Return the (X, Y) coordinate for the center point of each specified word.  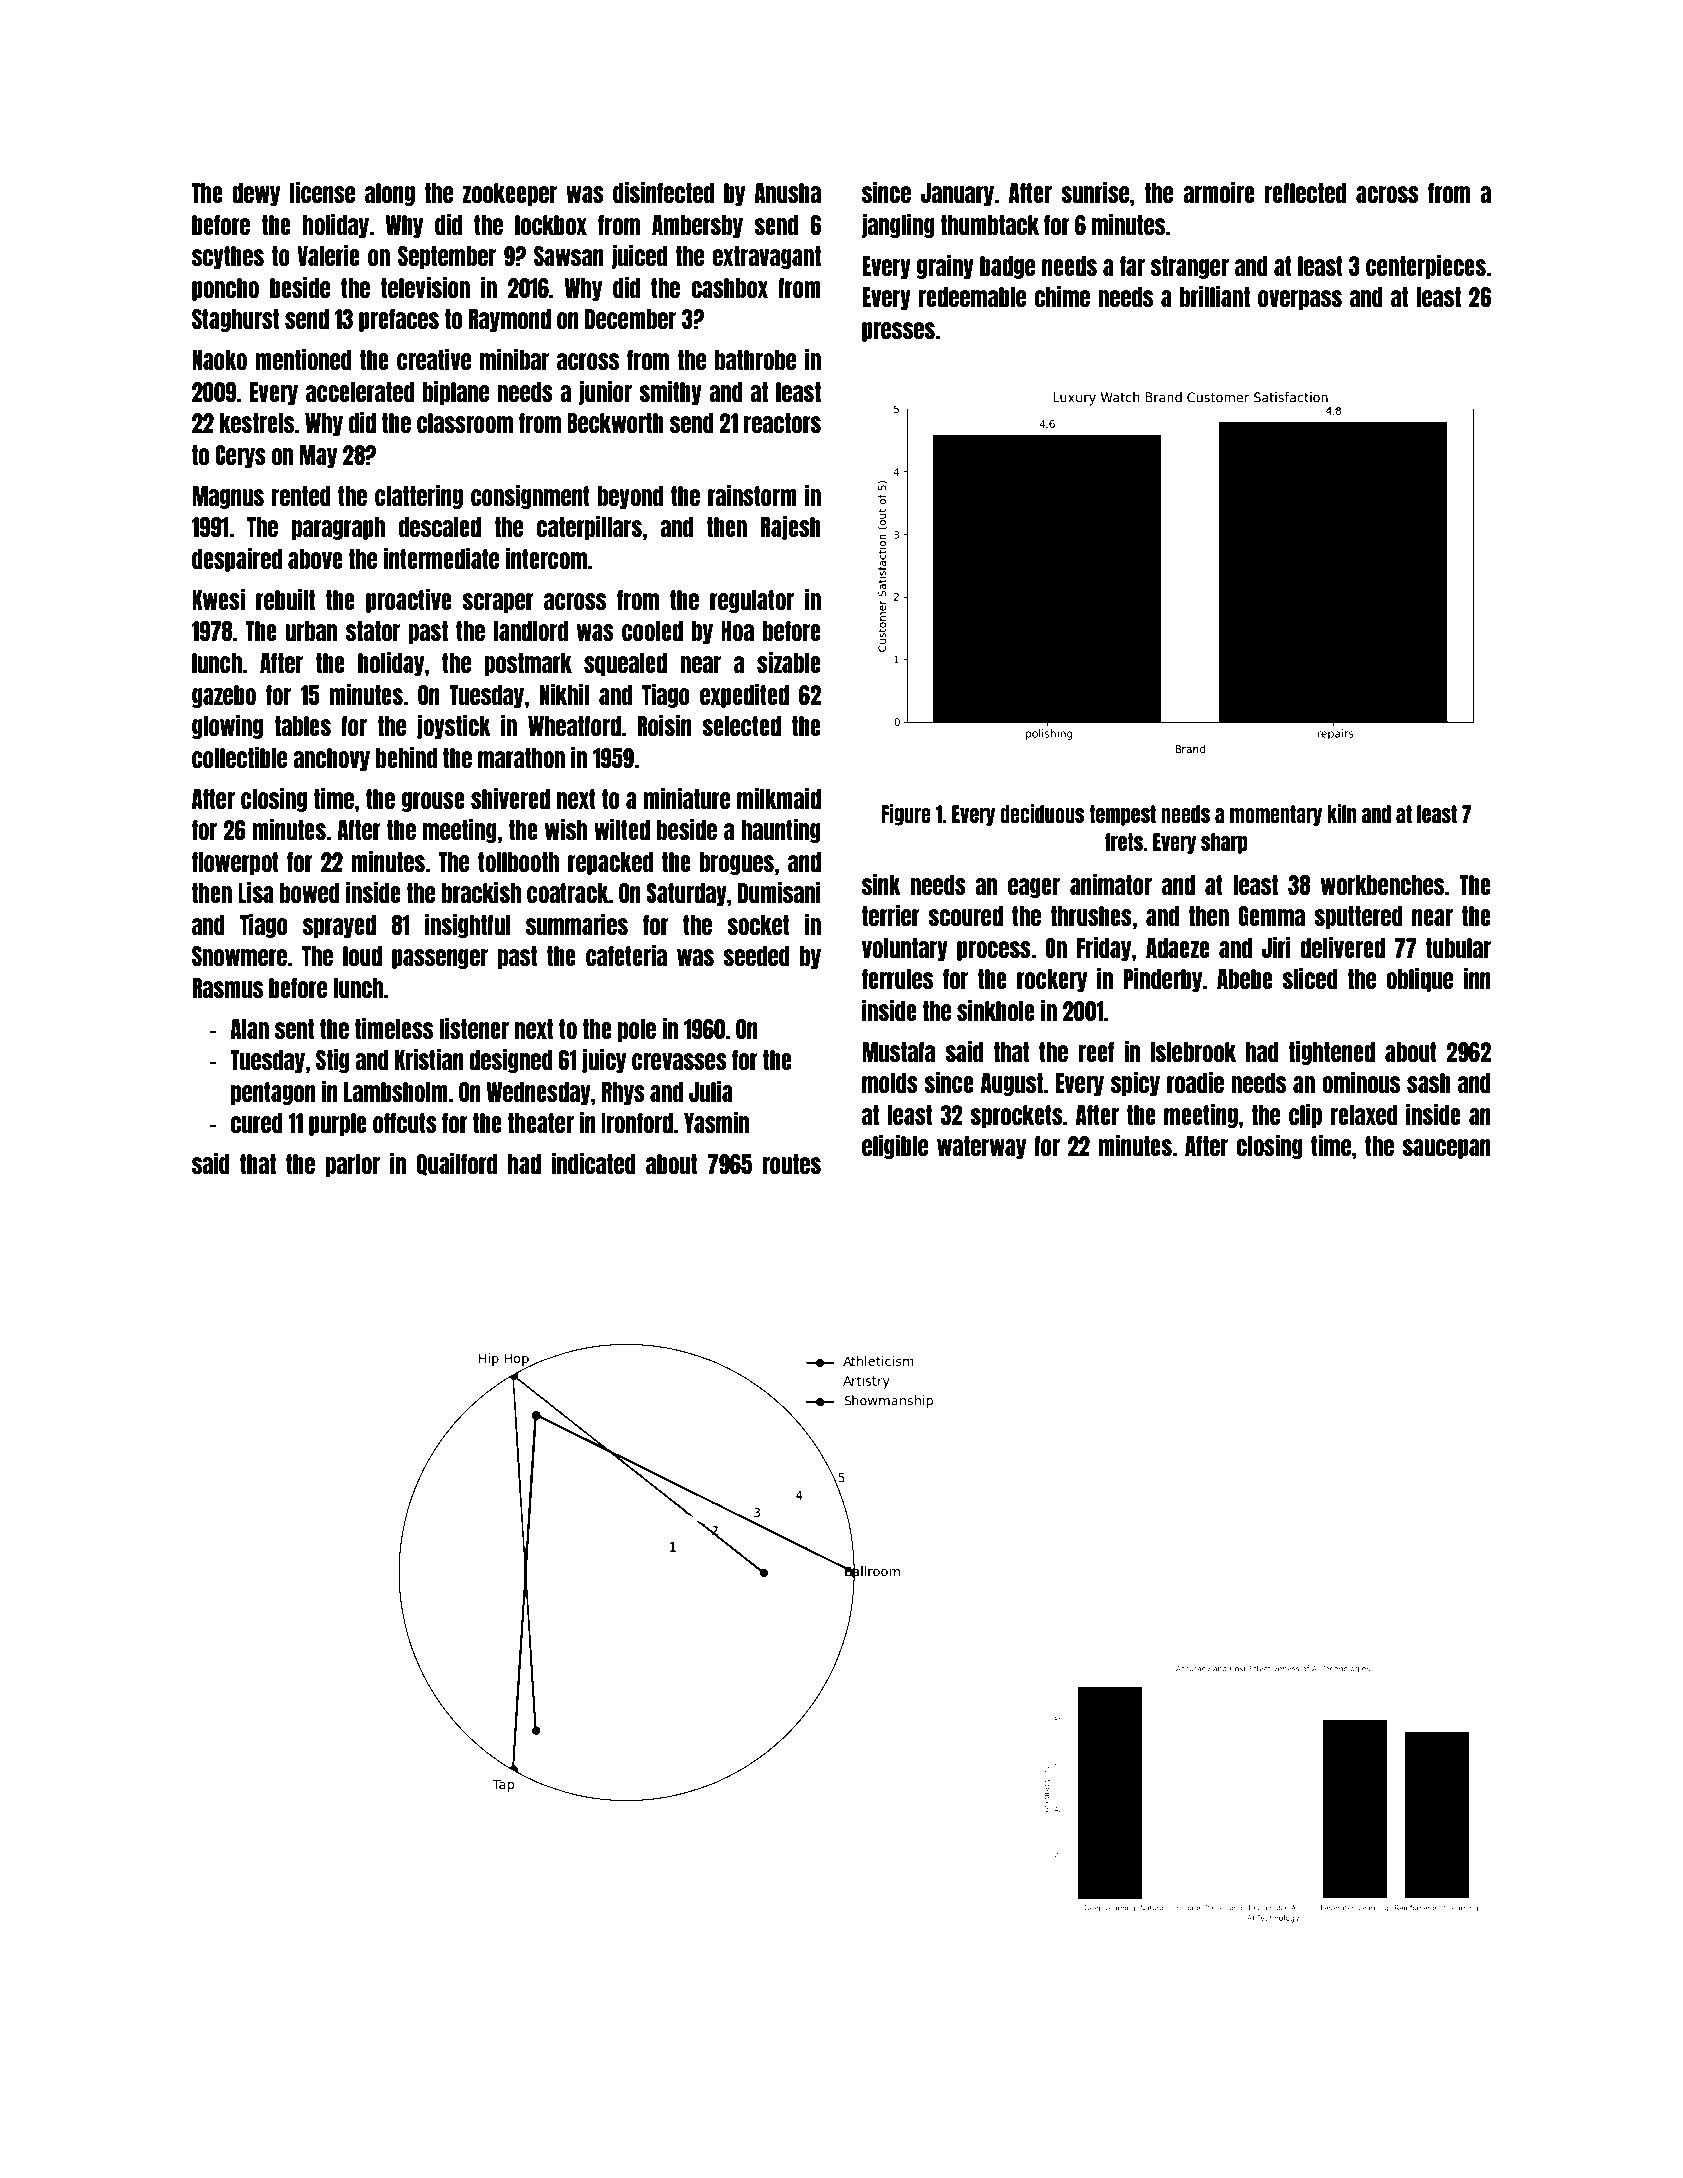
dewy (256, 194)
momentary (1276, 815)
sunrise (1095, 192)
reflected (1305, 193)
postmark (528, 664)
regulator (752, 601)
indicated (593, 1163)
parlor (352, 1165)
